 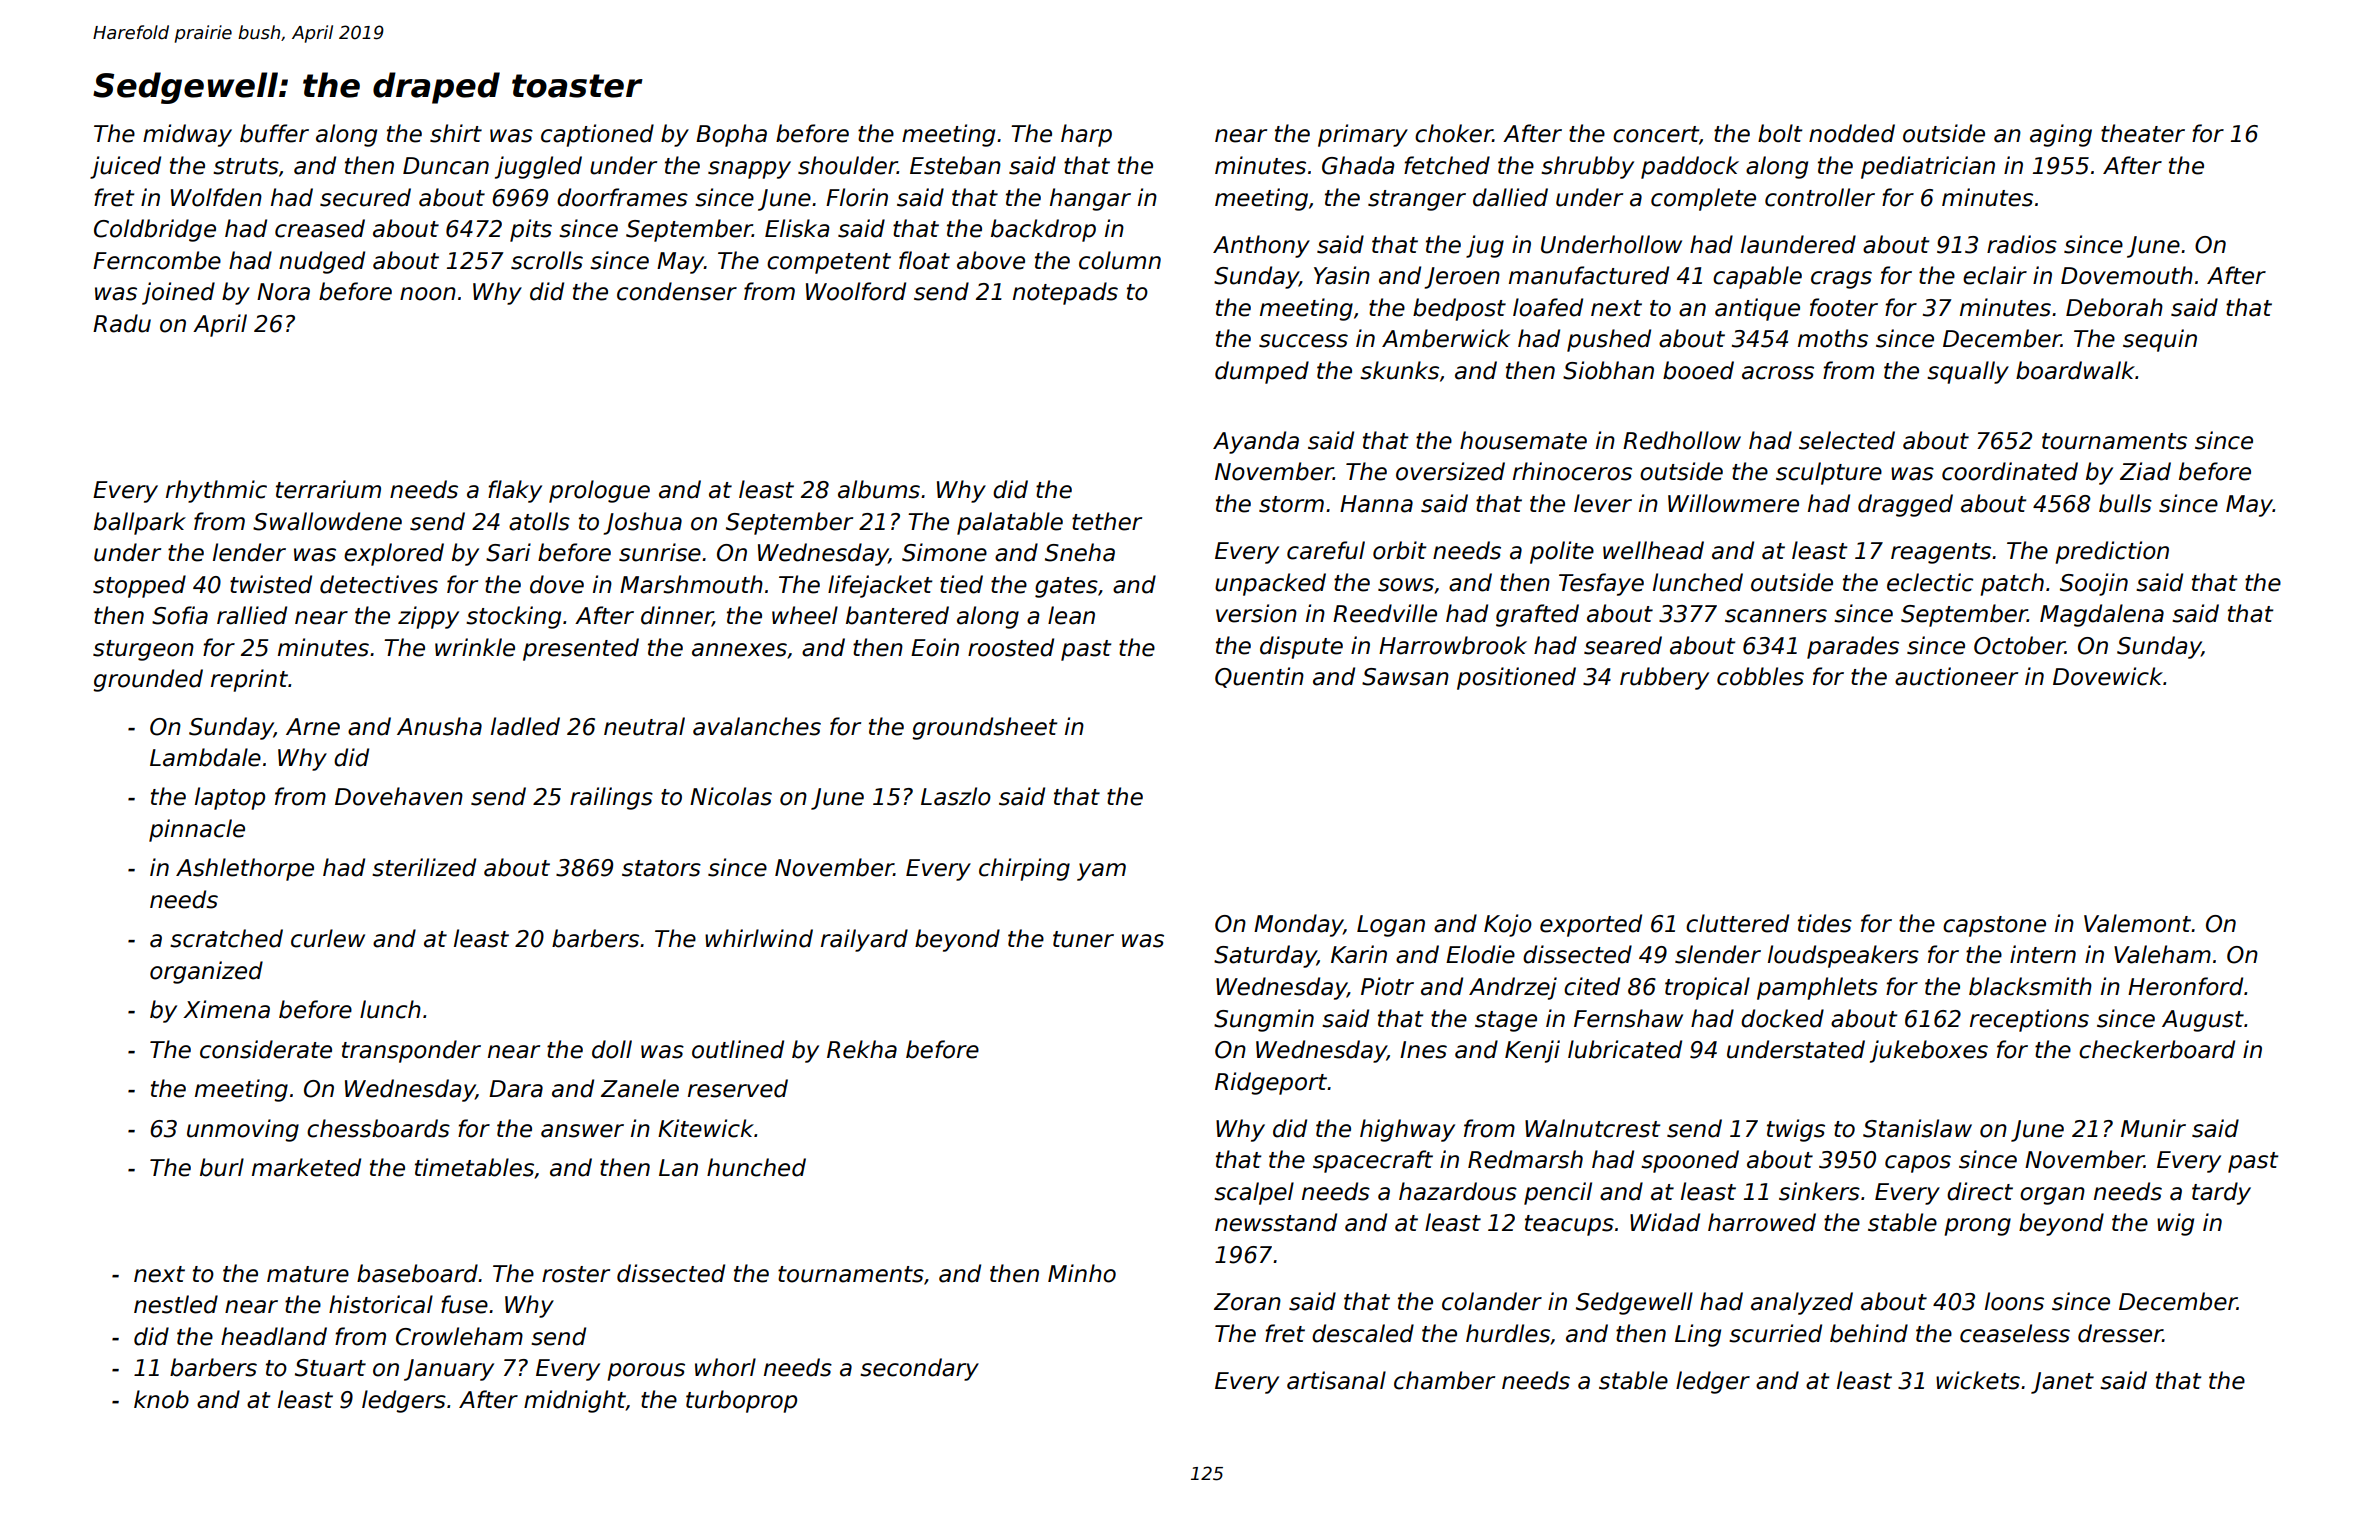 What do you see at coordinates (1929, 1051) in the screenshot?
I see `jukeboxes` at bounding box center [1929, 1051].
